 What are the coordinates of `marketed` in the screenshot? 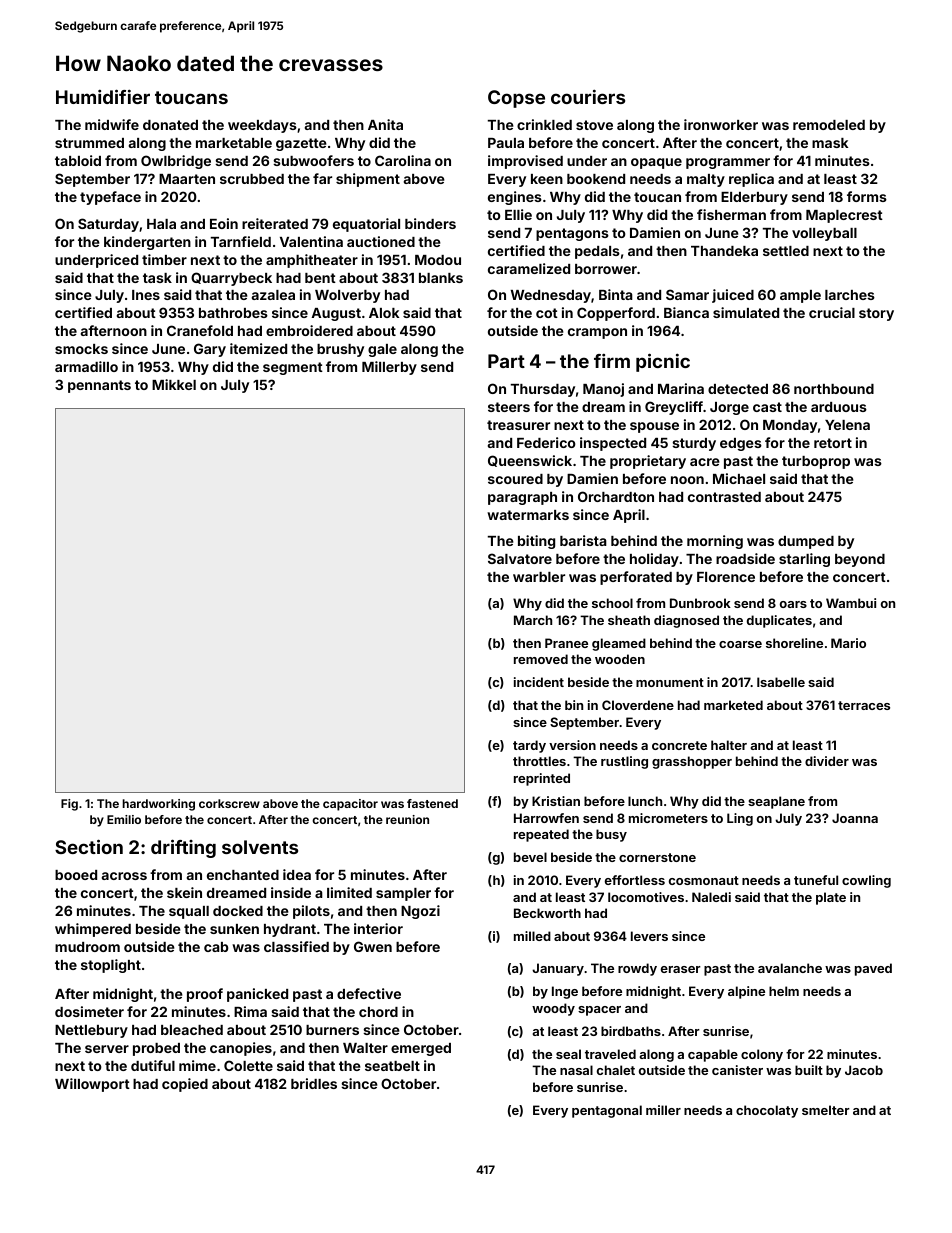 It's located at (733, 705).
